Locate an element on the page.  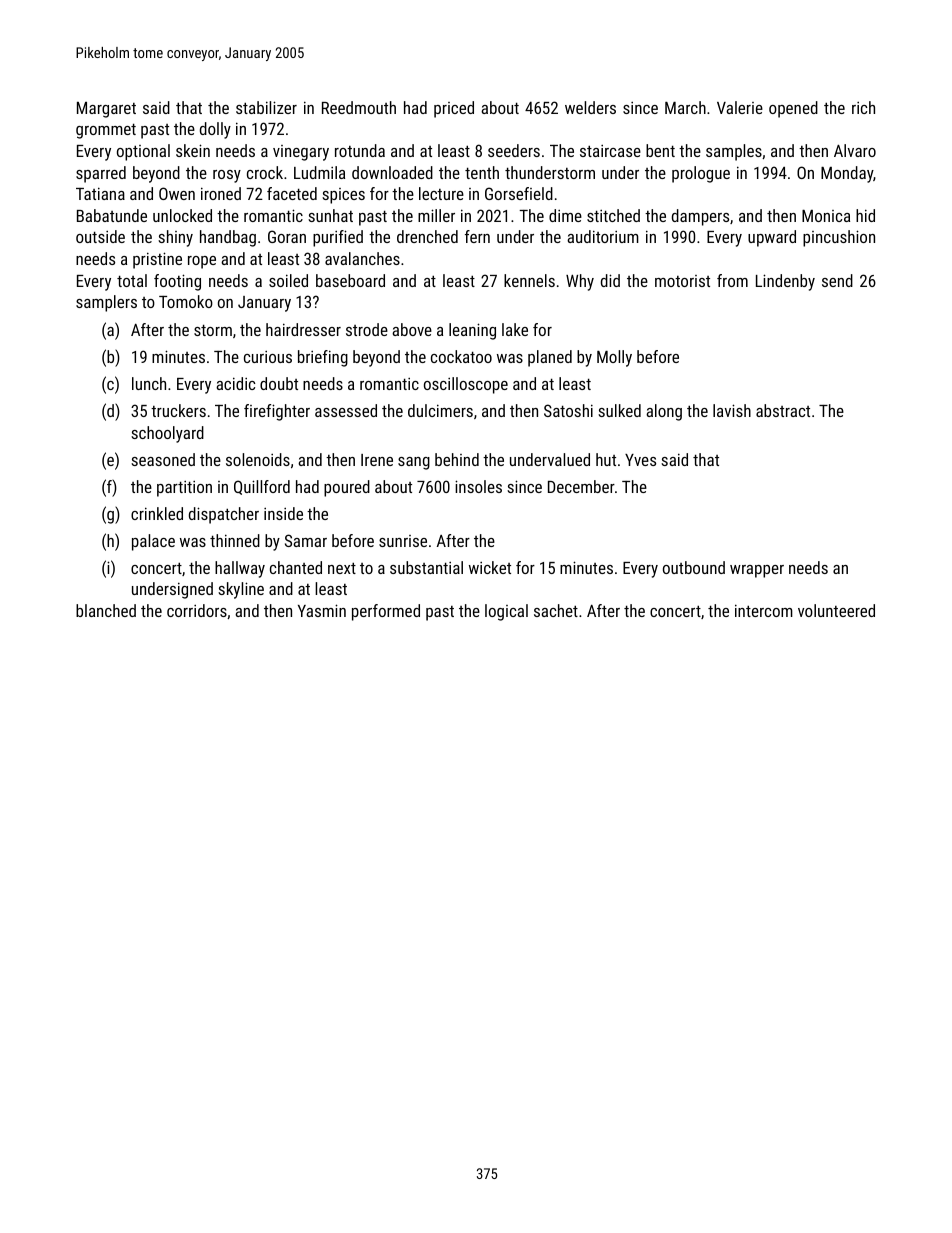
Tomoko is located at coordinates (186, 301).
